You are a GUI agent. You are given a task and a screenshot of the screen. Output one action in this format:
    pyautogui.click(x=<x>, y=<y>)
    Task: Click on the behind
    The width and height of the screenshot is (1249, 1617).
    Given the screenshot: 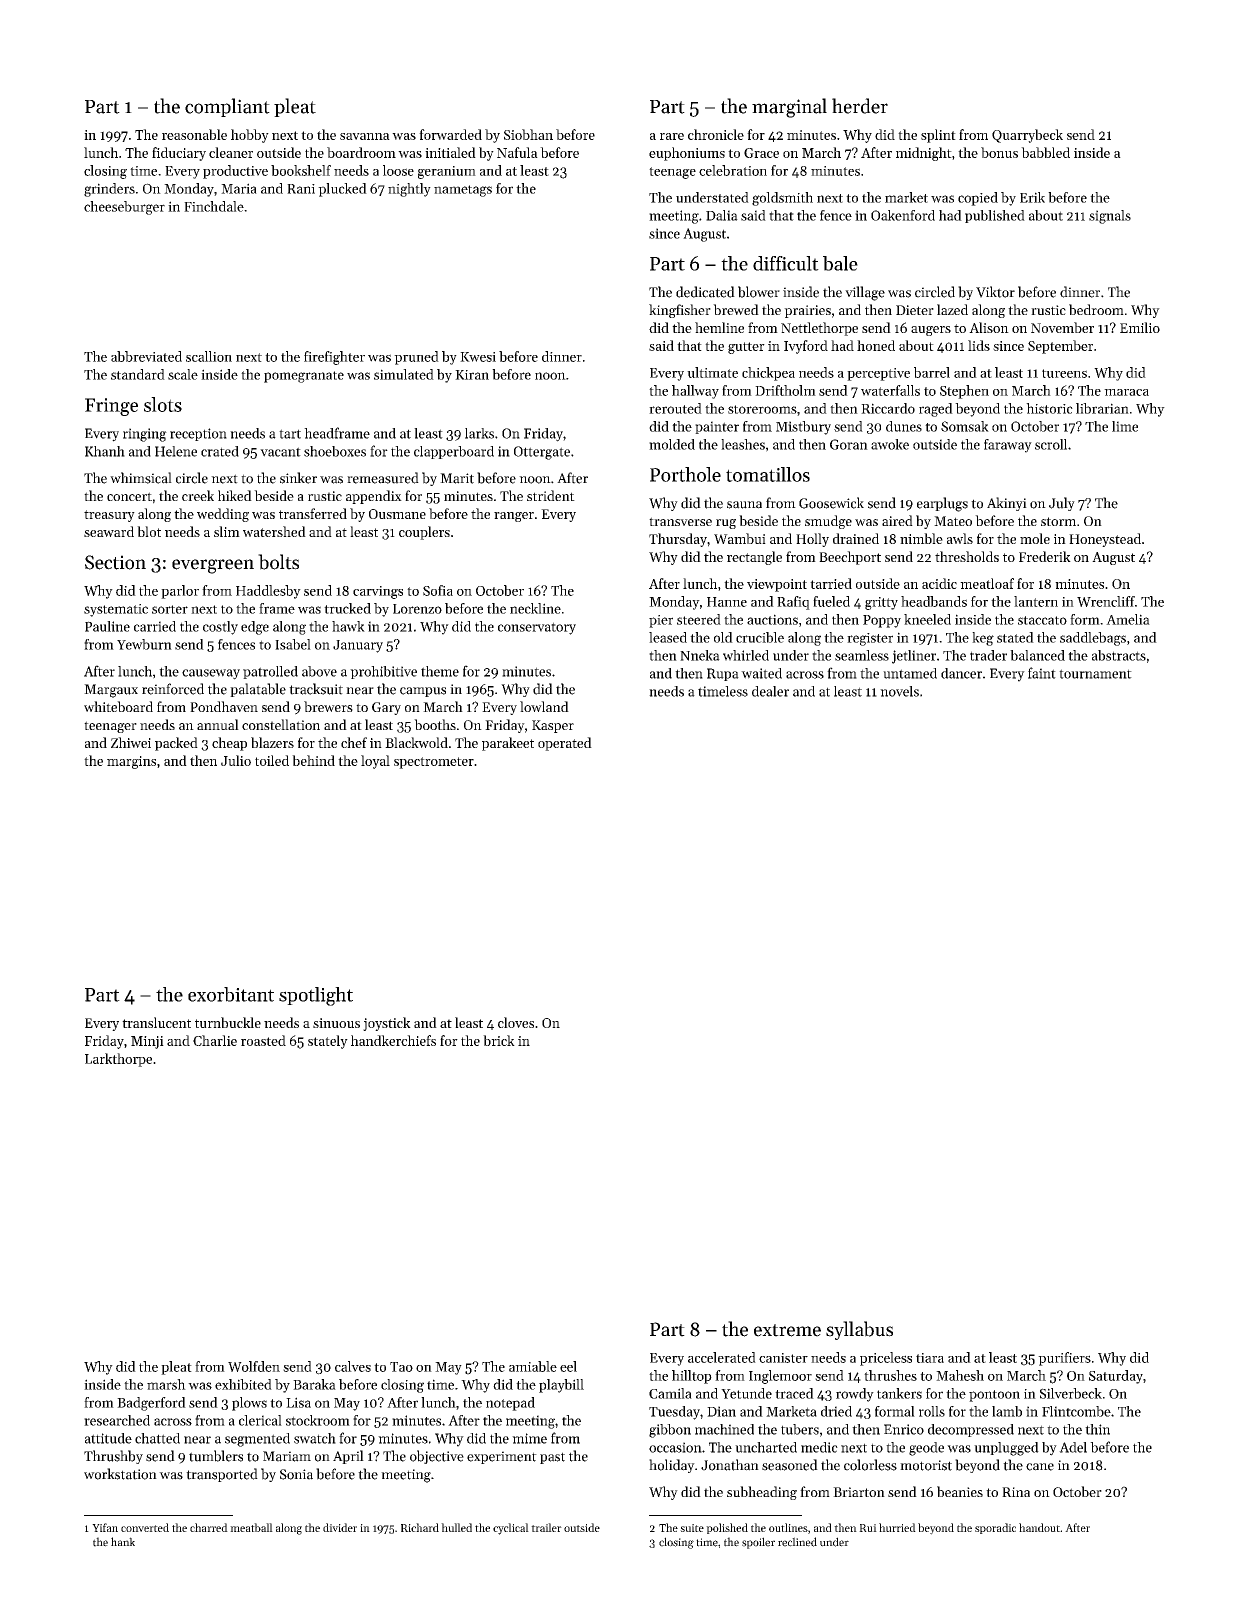 What is the action you would take?
    pyautogui.click(x=313, y=760)
